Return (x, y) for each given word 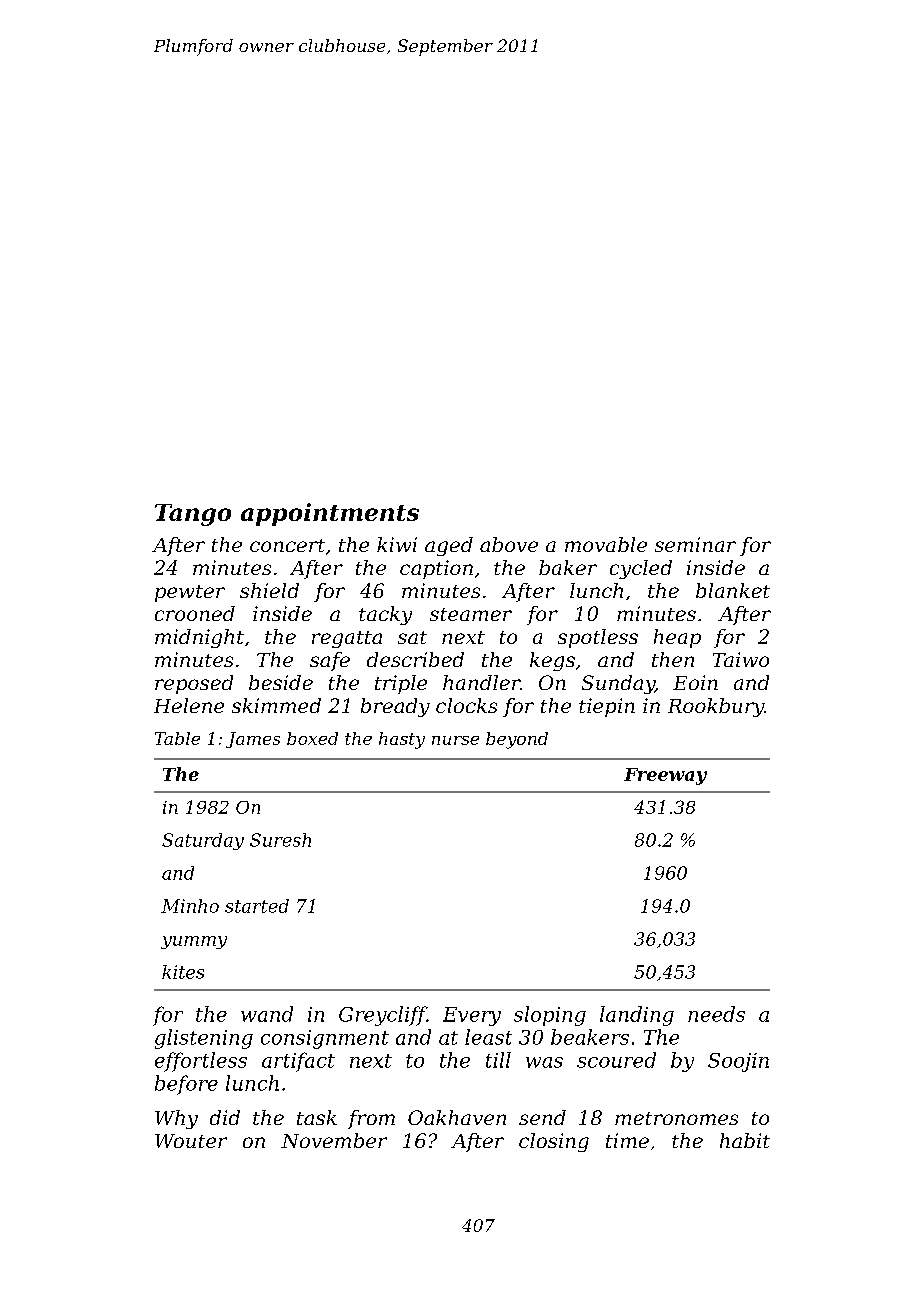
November (334, 1140)
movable (606, 544)
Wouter (191, 1141)
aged (449, 546)
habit (745, 1140)
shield (269, 590)
